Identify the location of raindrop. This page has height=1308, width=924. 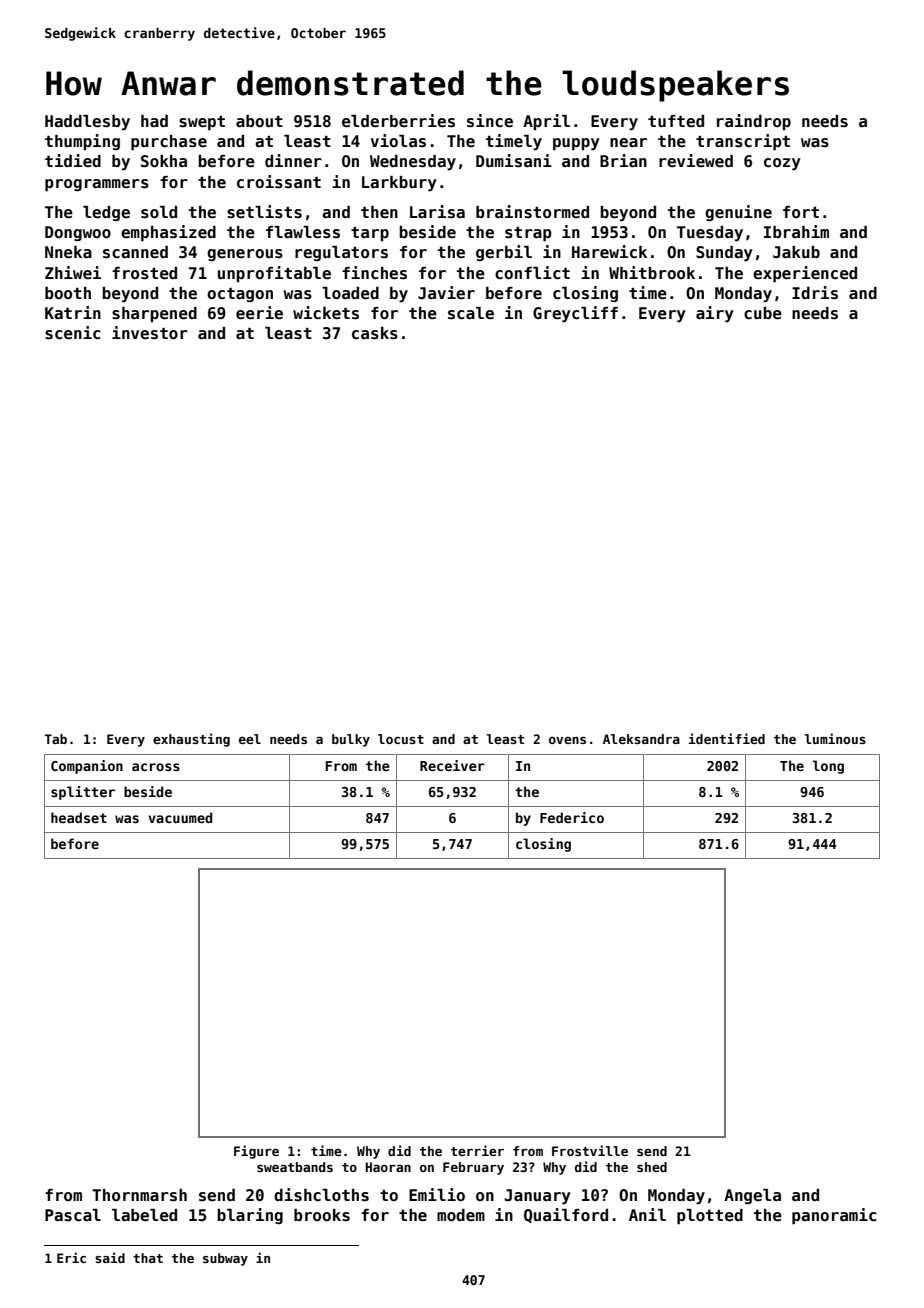
(754, 122).
